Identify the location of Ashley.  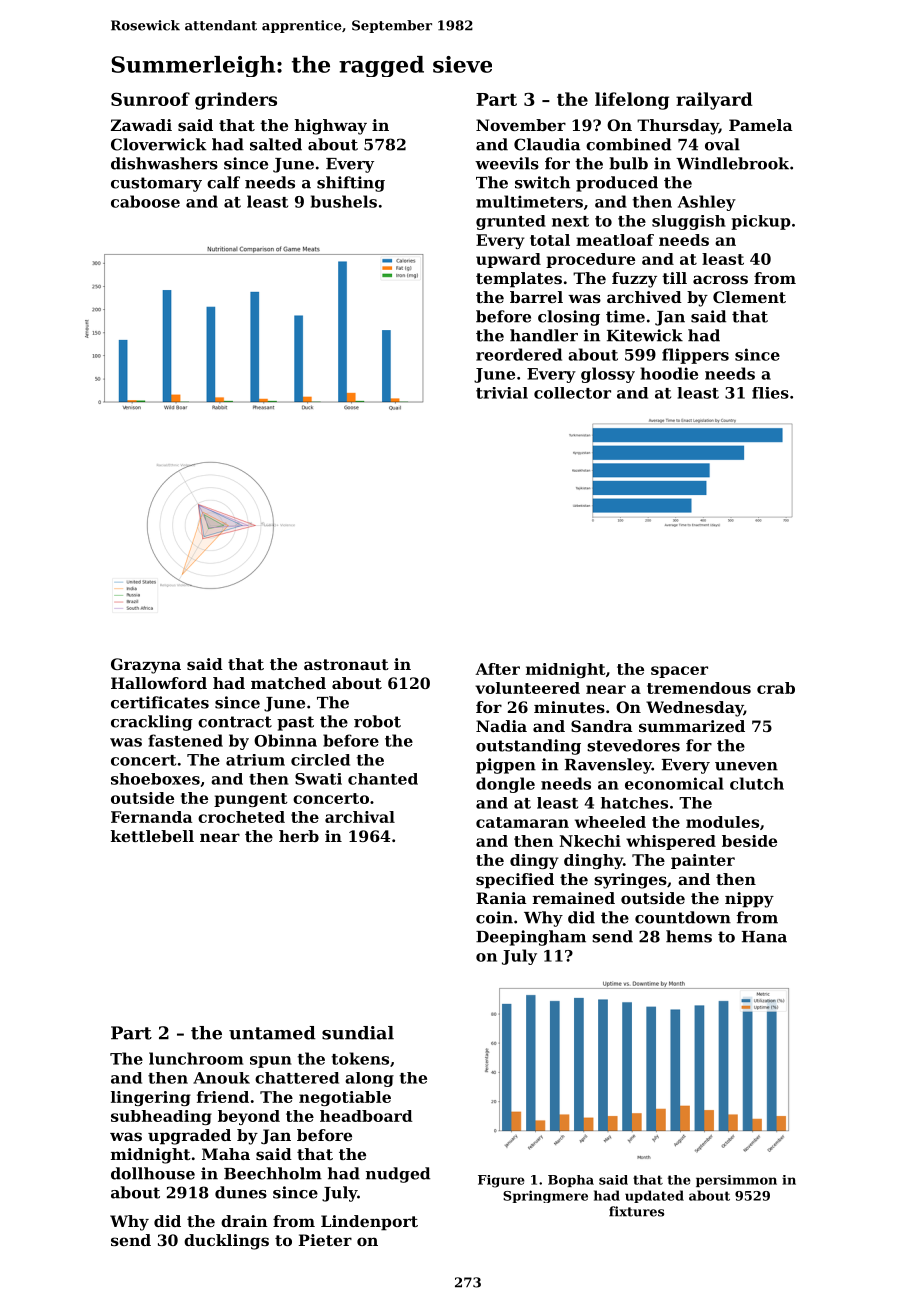
(707, 203).
